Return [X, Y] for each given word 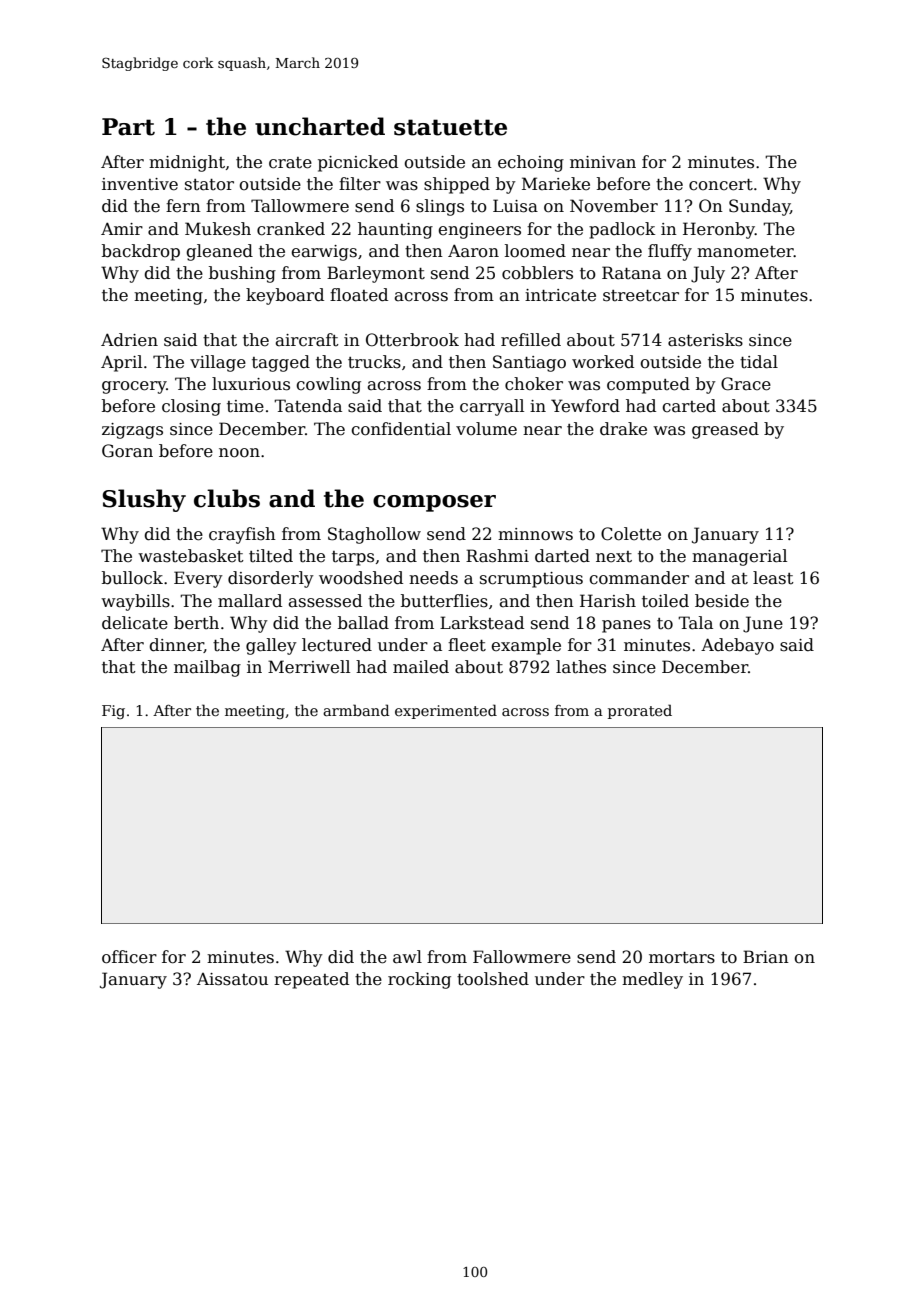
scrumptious [531, 580]
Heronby [719, 230]
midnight [187, 163]
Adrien [129, 340]
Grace [746, 384]
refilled [531, 340]
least [773, 578]
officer [129, 957]
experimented [446, 711]
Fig [113, 712]
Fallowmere [522, 957]
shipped [457, 185]
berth [196, 623]
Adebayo [737, 646]
